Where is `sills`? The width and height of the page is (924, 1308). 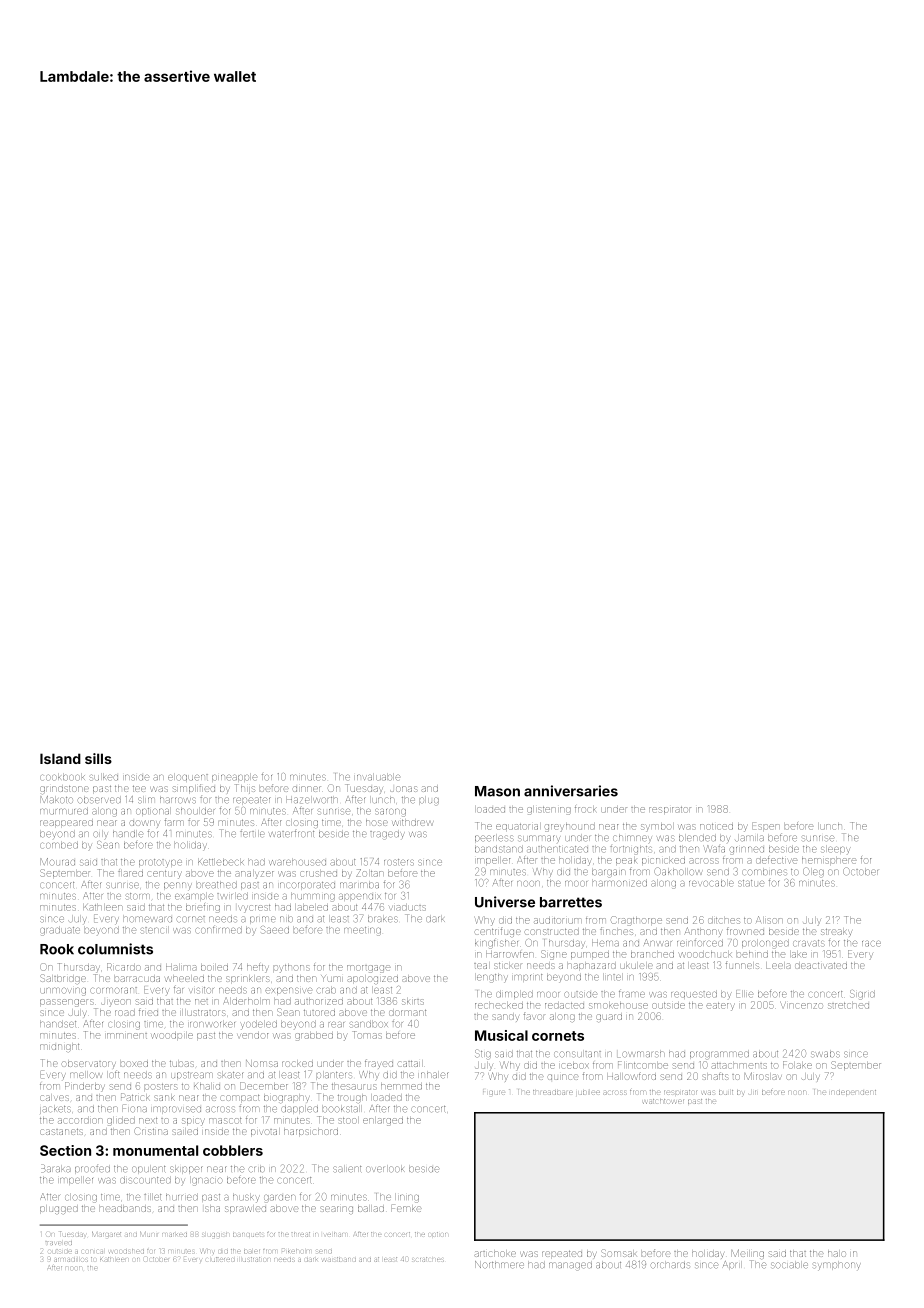 sills is located at coordinates (98, 758).
